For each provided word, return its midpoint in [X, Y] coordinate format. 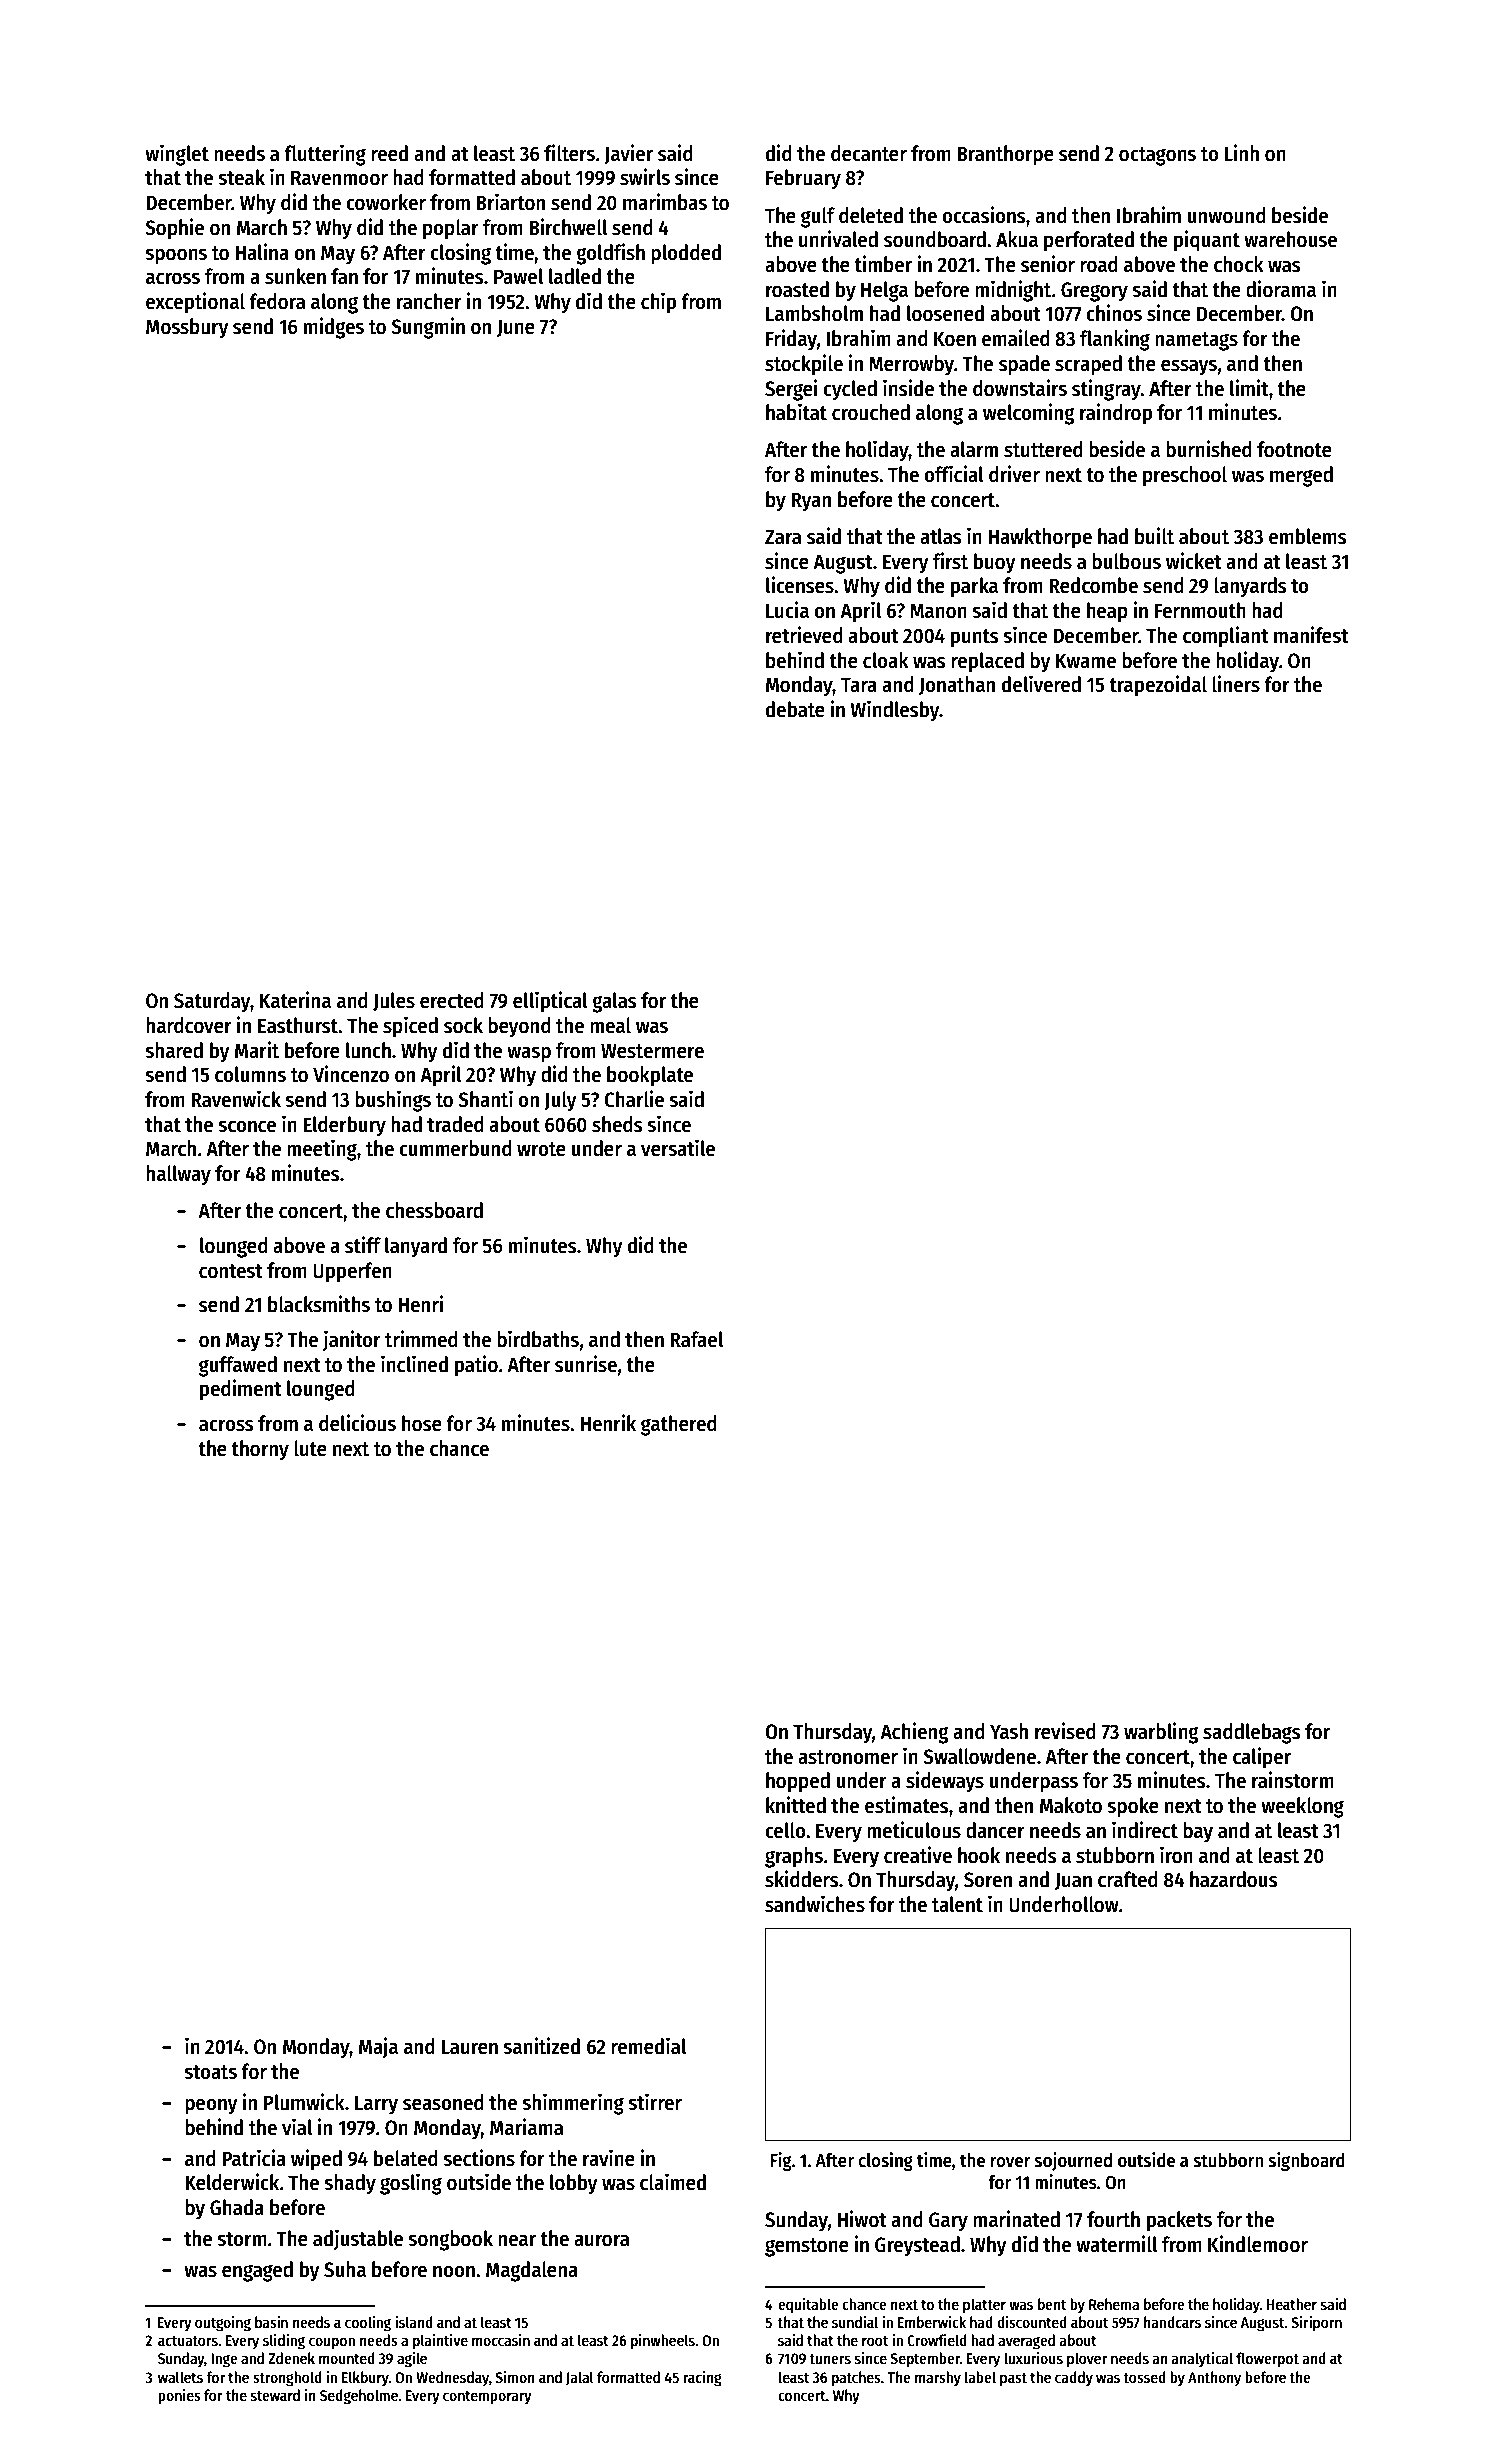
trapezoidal [1158, 686]
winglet [177, 155]
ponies [179, 2397]
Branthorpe [1005, 155]
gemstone [807, 2247]
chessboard [434, 1210]
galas [614, 1002]
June [516, 328]
